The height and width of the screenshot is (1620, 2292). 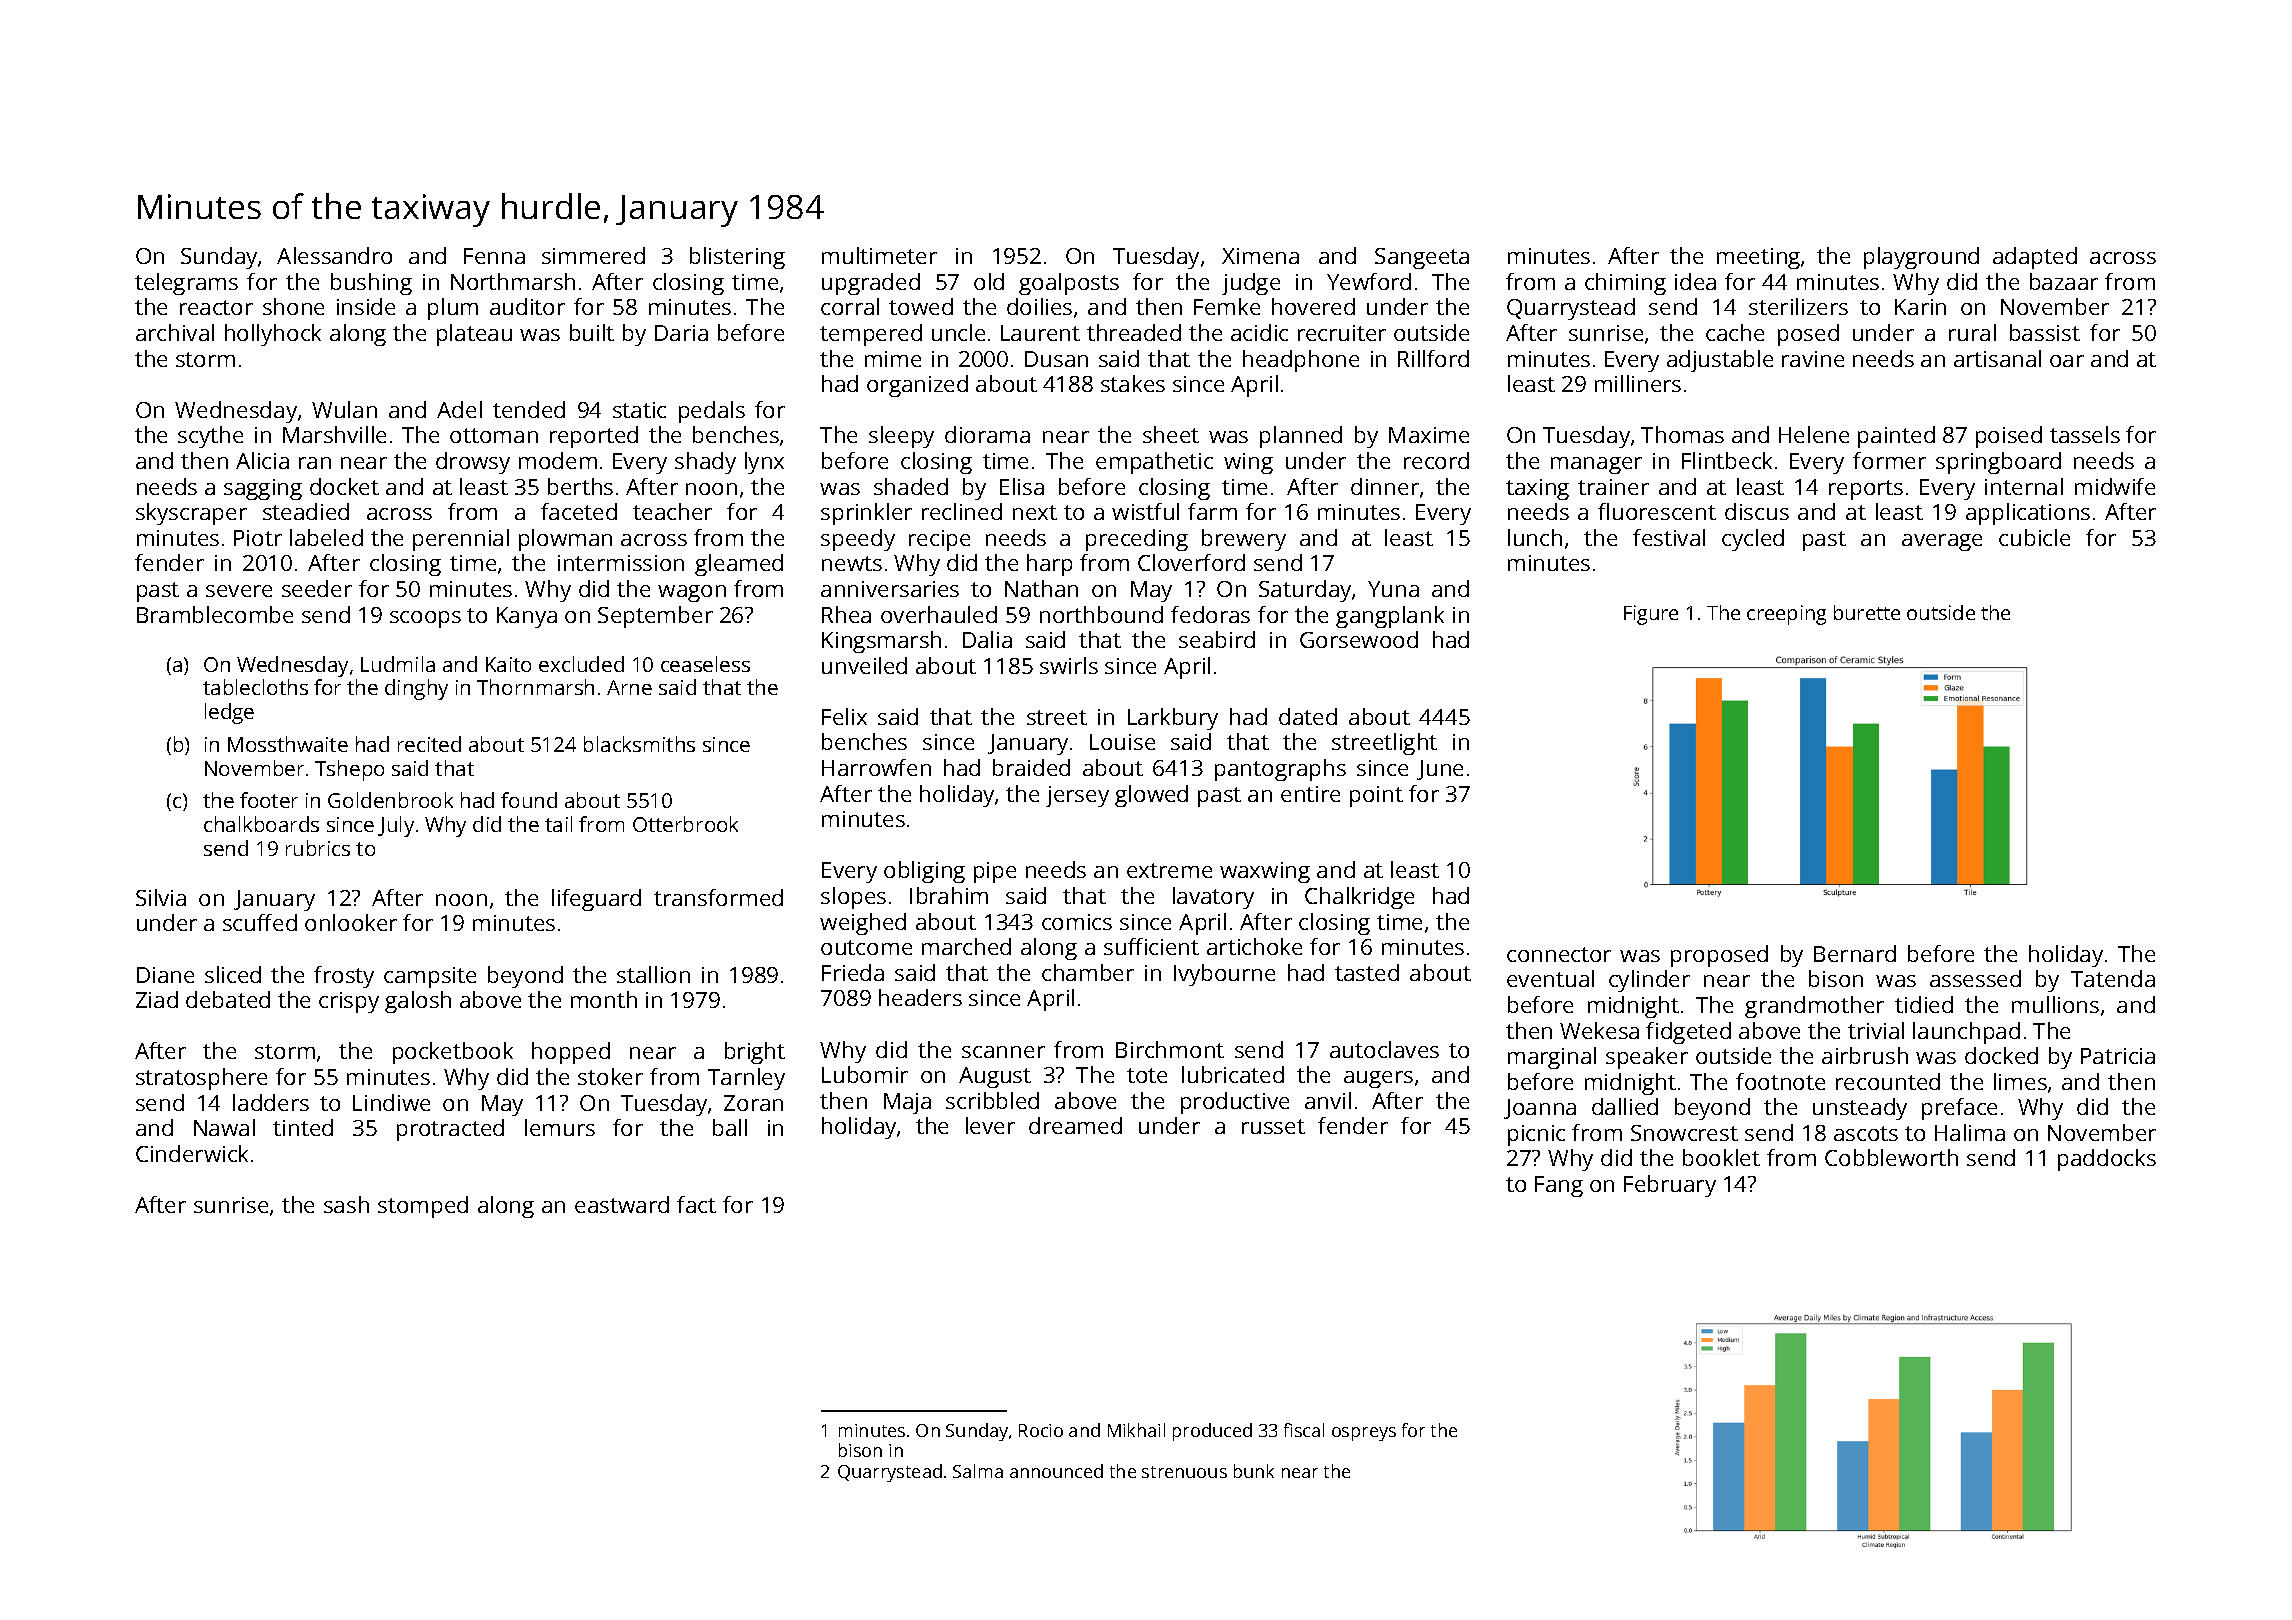 What do you see at coordinates (390, 800) in the screenshot?
I see `Goldenbrook` at bounding box center [390, 800].
